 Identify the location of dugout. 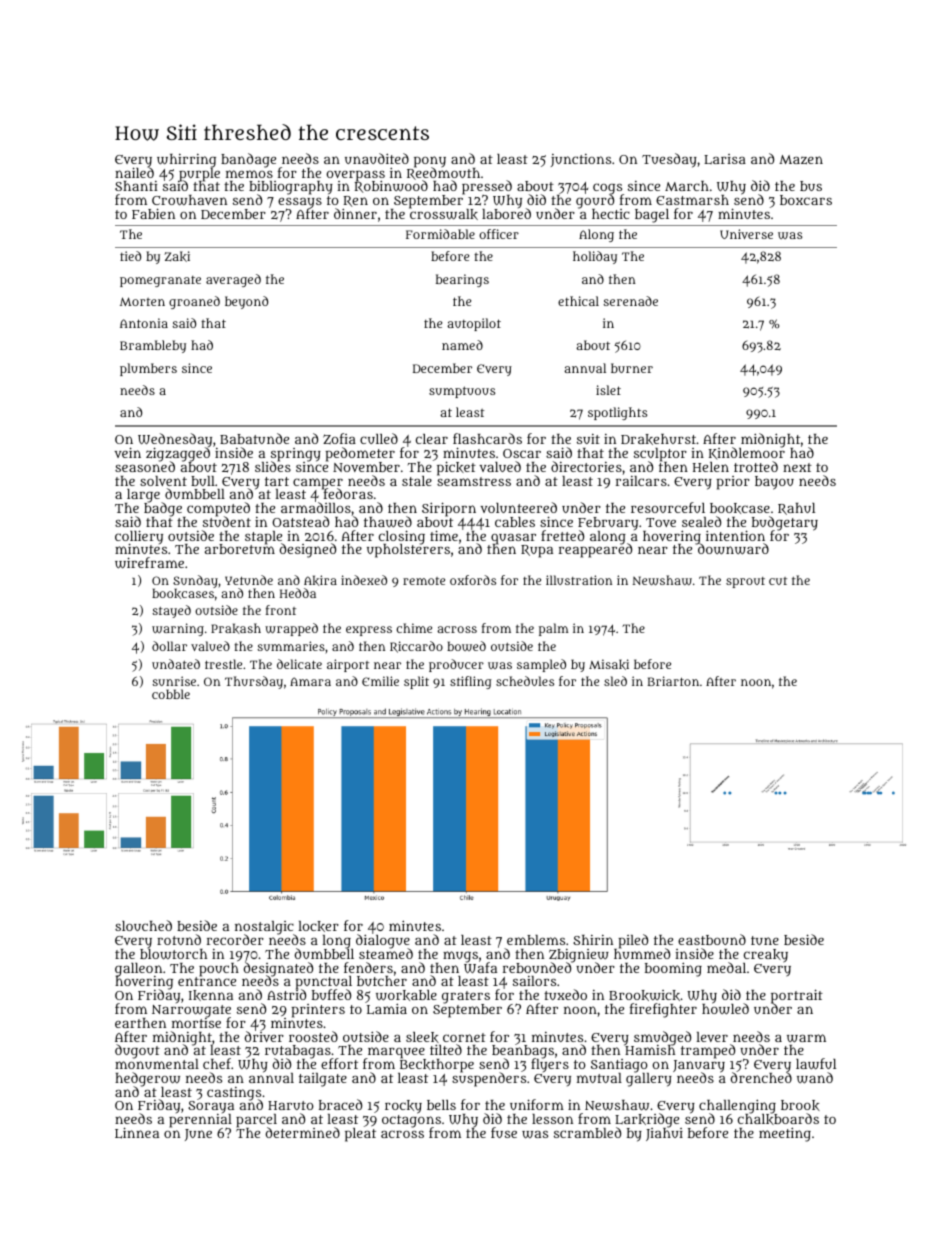
(137, 1051).
